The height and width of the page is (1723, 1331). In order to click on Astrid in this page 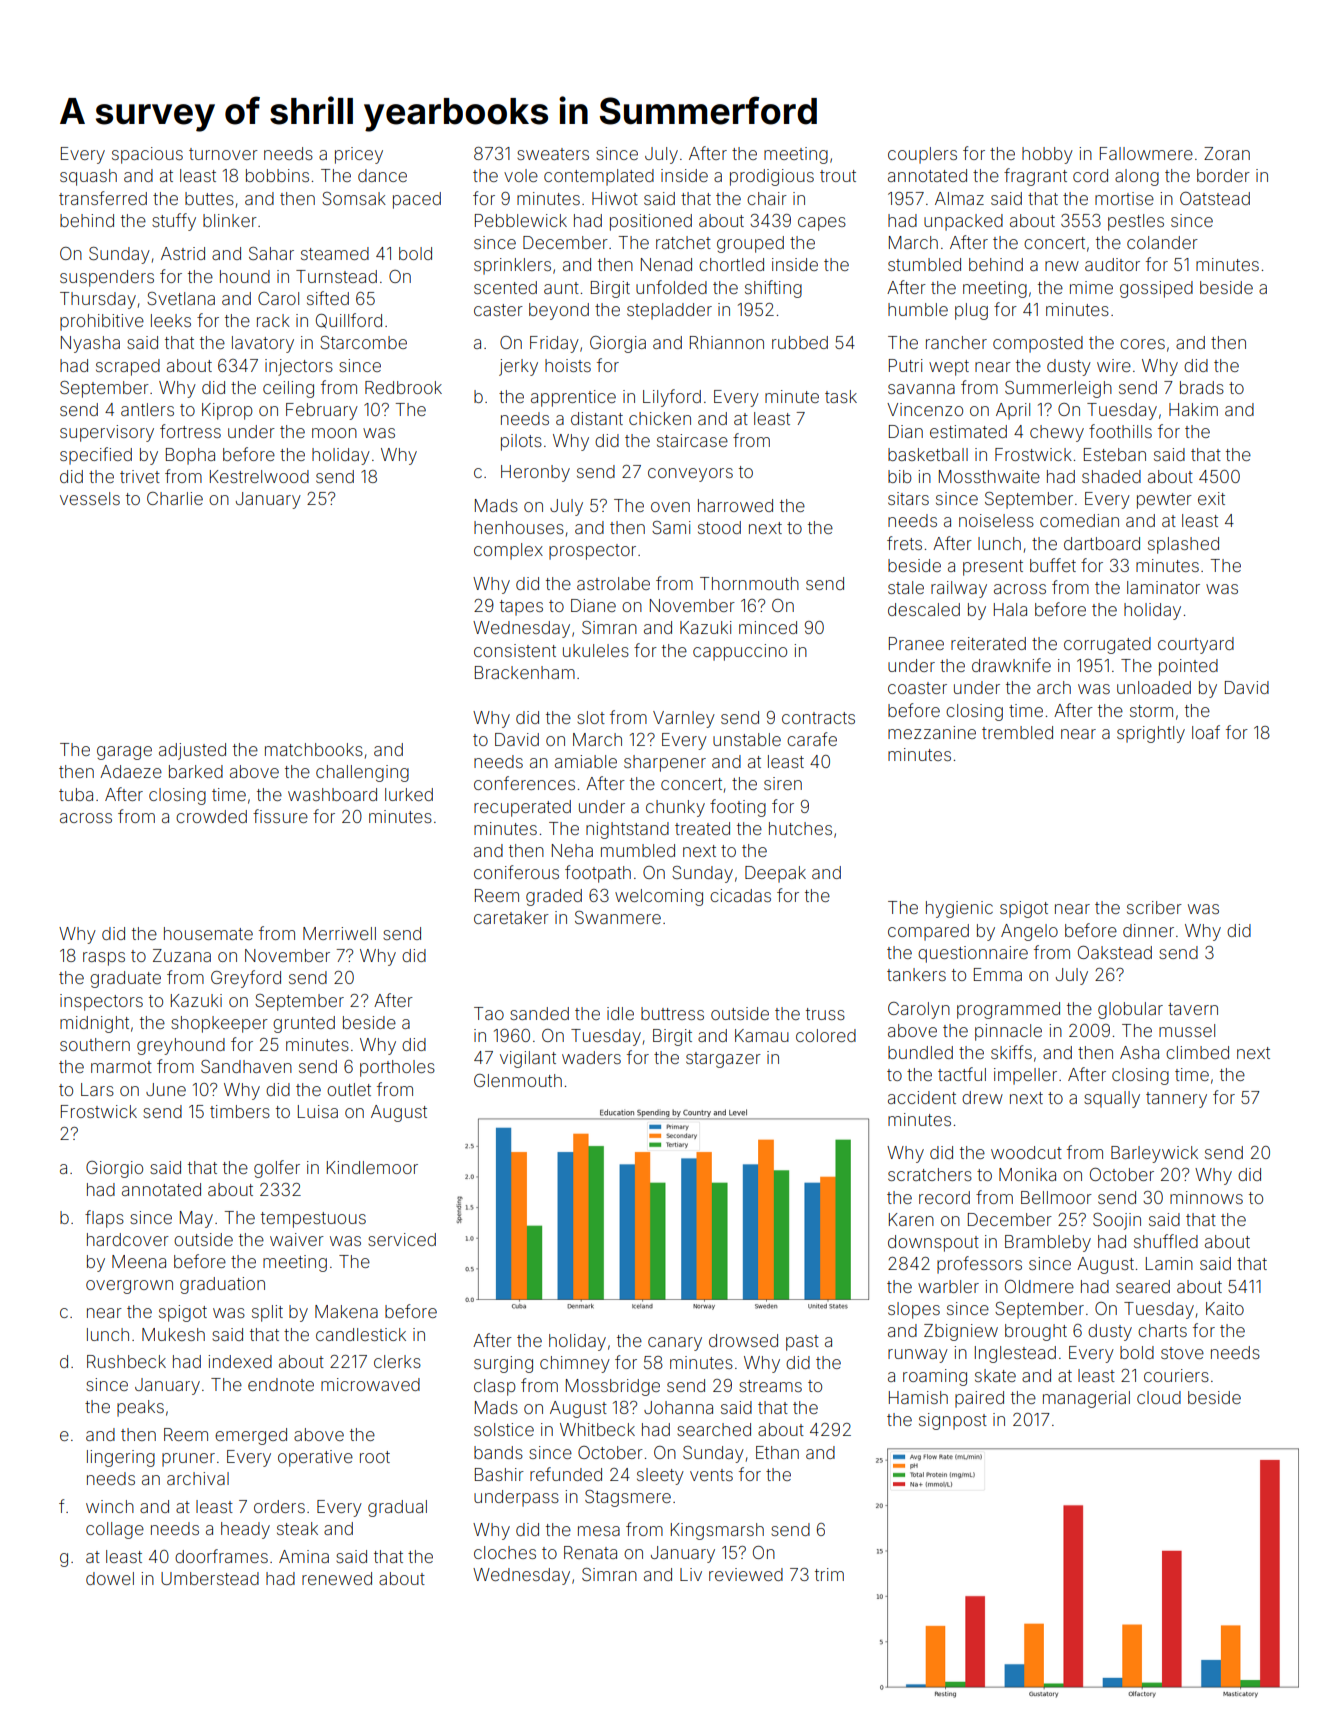, I will do `click(183, 253)`.
